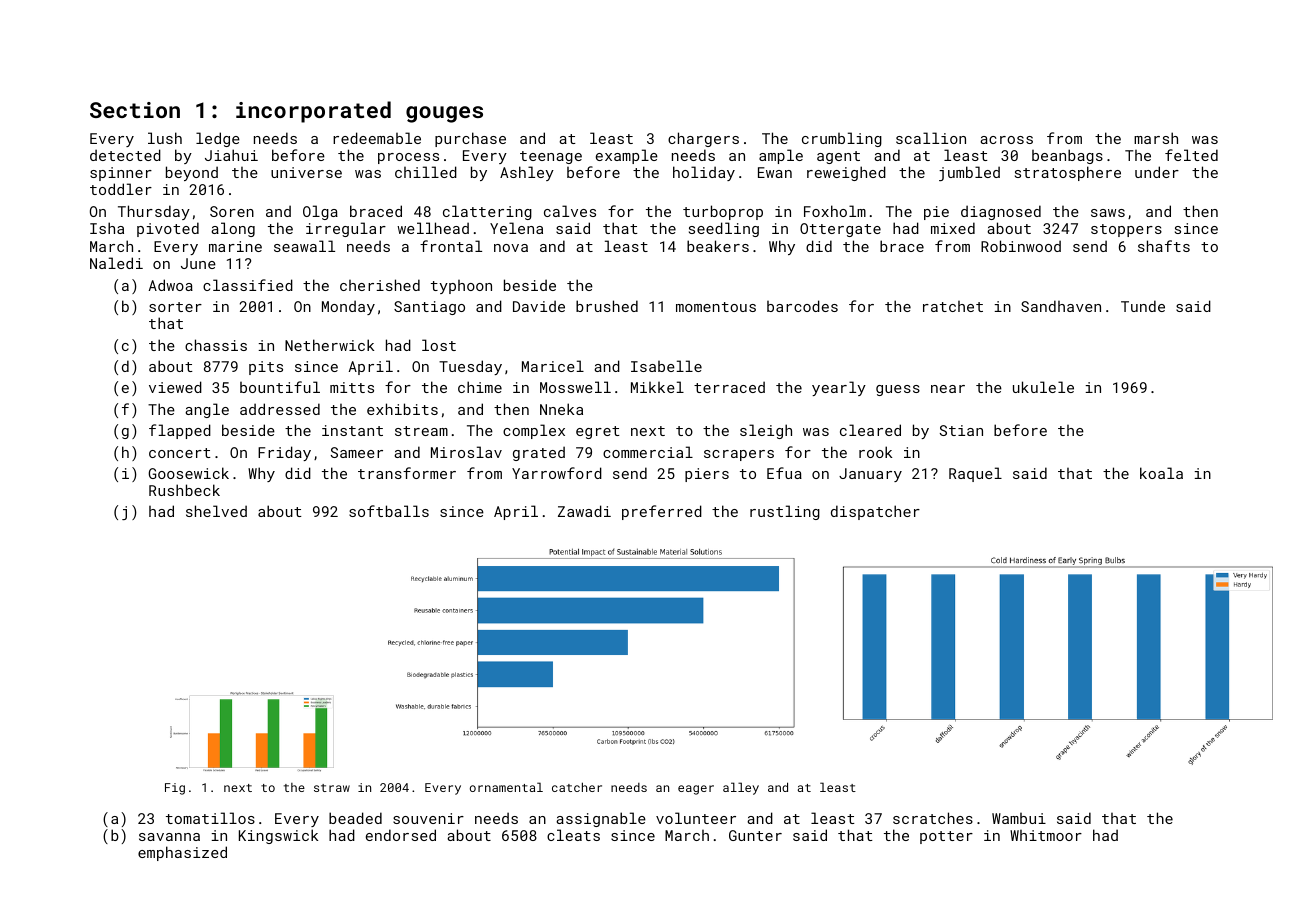  I want to click on gouges, so click(444, 114).
